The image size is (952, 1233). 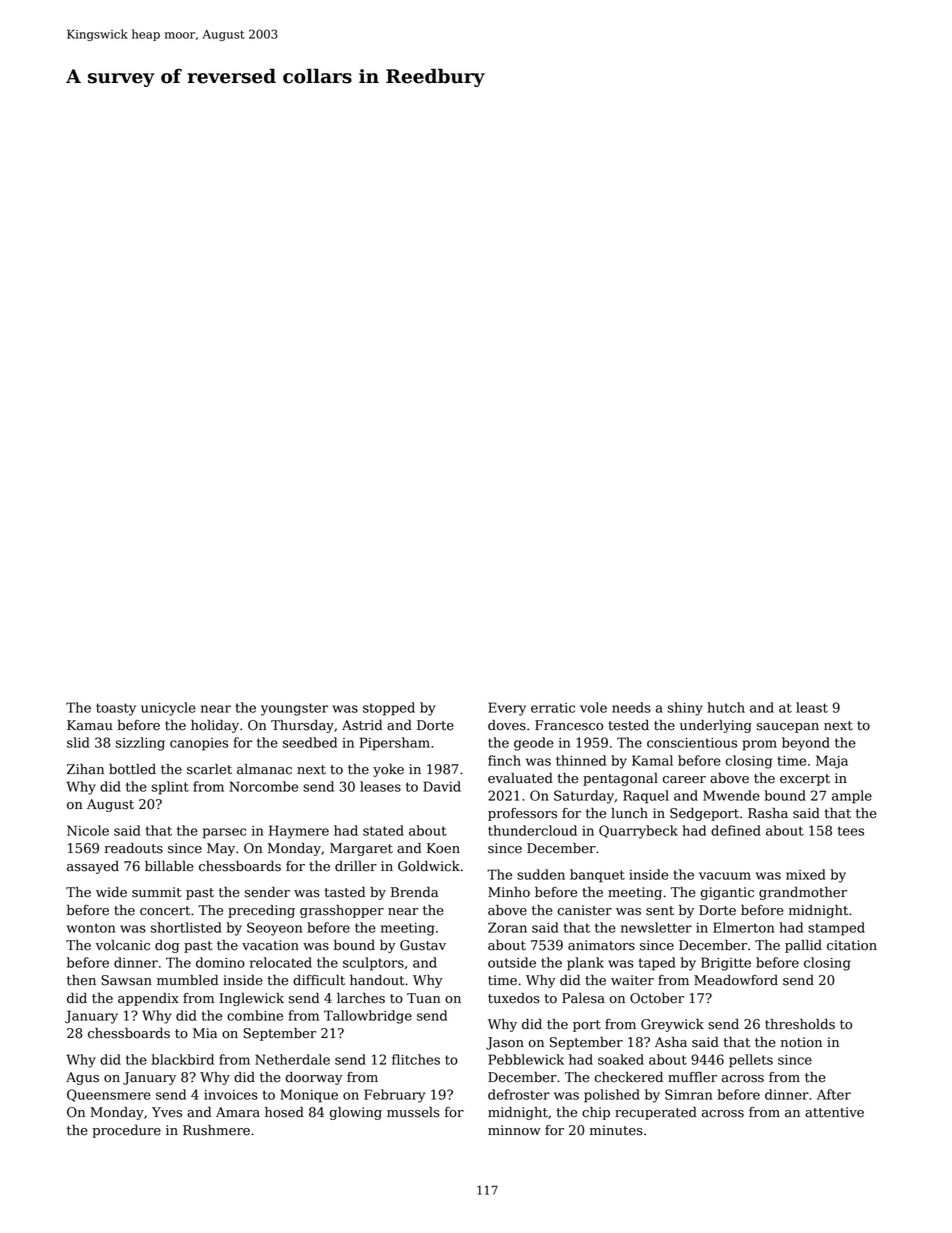 I want to click on shortlisted, so click(x=186, y=927).
